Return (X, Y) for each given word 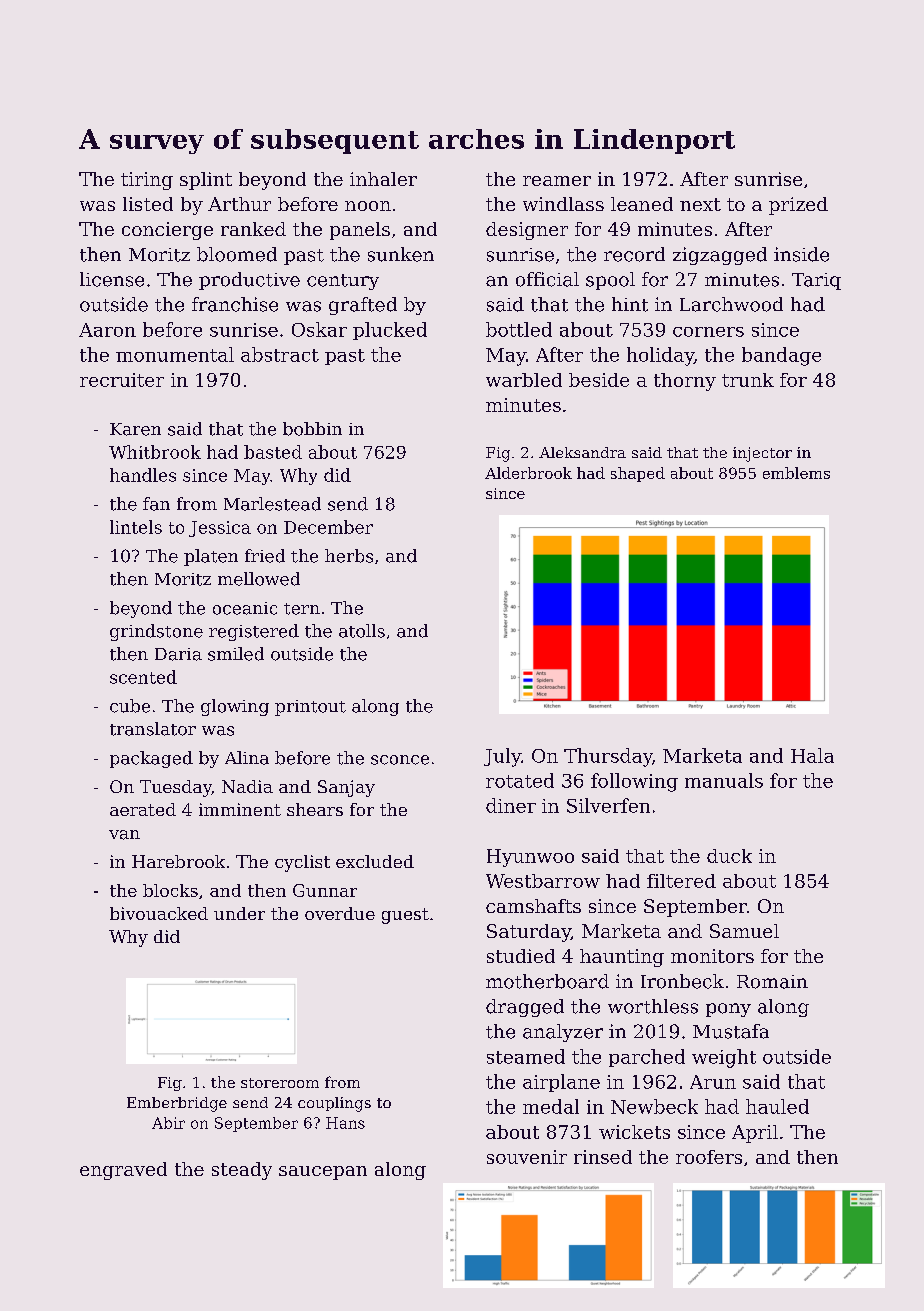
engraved (123, 1171)
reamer (557, 181)
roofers (709, 1157)
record (634, 254)
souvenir (527, 1157)
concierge (167, 231)
